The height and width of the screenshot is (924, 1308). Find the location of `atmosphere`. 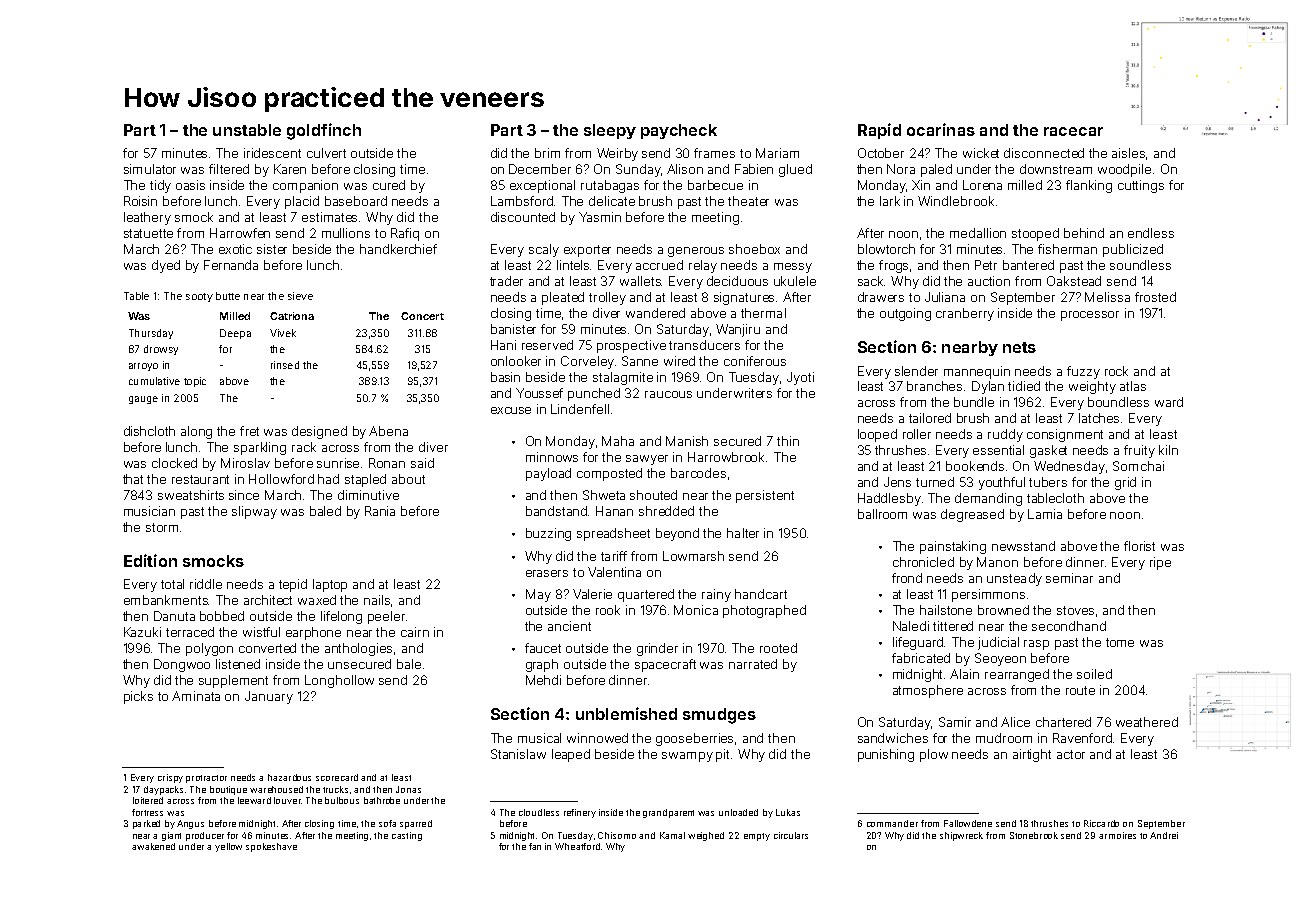

atmosphere is located at coordinates (928, 691).
